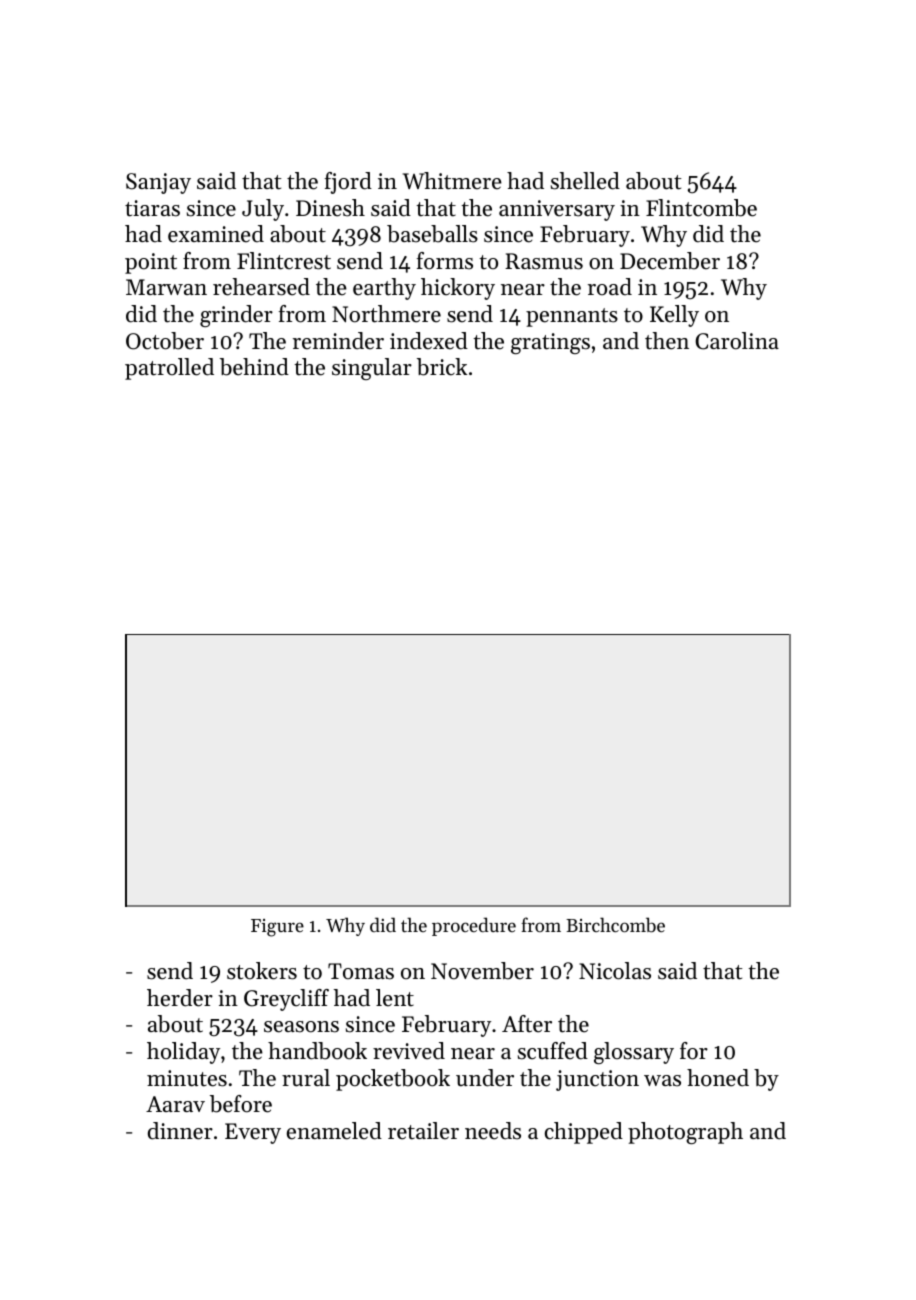 The width and height of the screenshot is (916, 1300). What do you see at coordinates (169, 369) in the screenshot?
I see `patrolled` at bounding box center [169, 369].
